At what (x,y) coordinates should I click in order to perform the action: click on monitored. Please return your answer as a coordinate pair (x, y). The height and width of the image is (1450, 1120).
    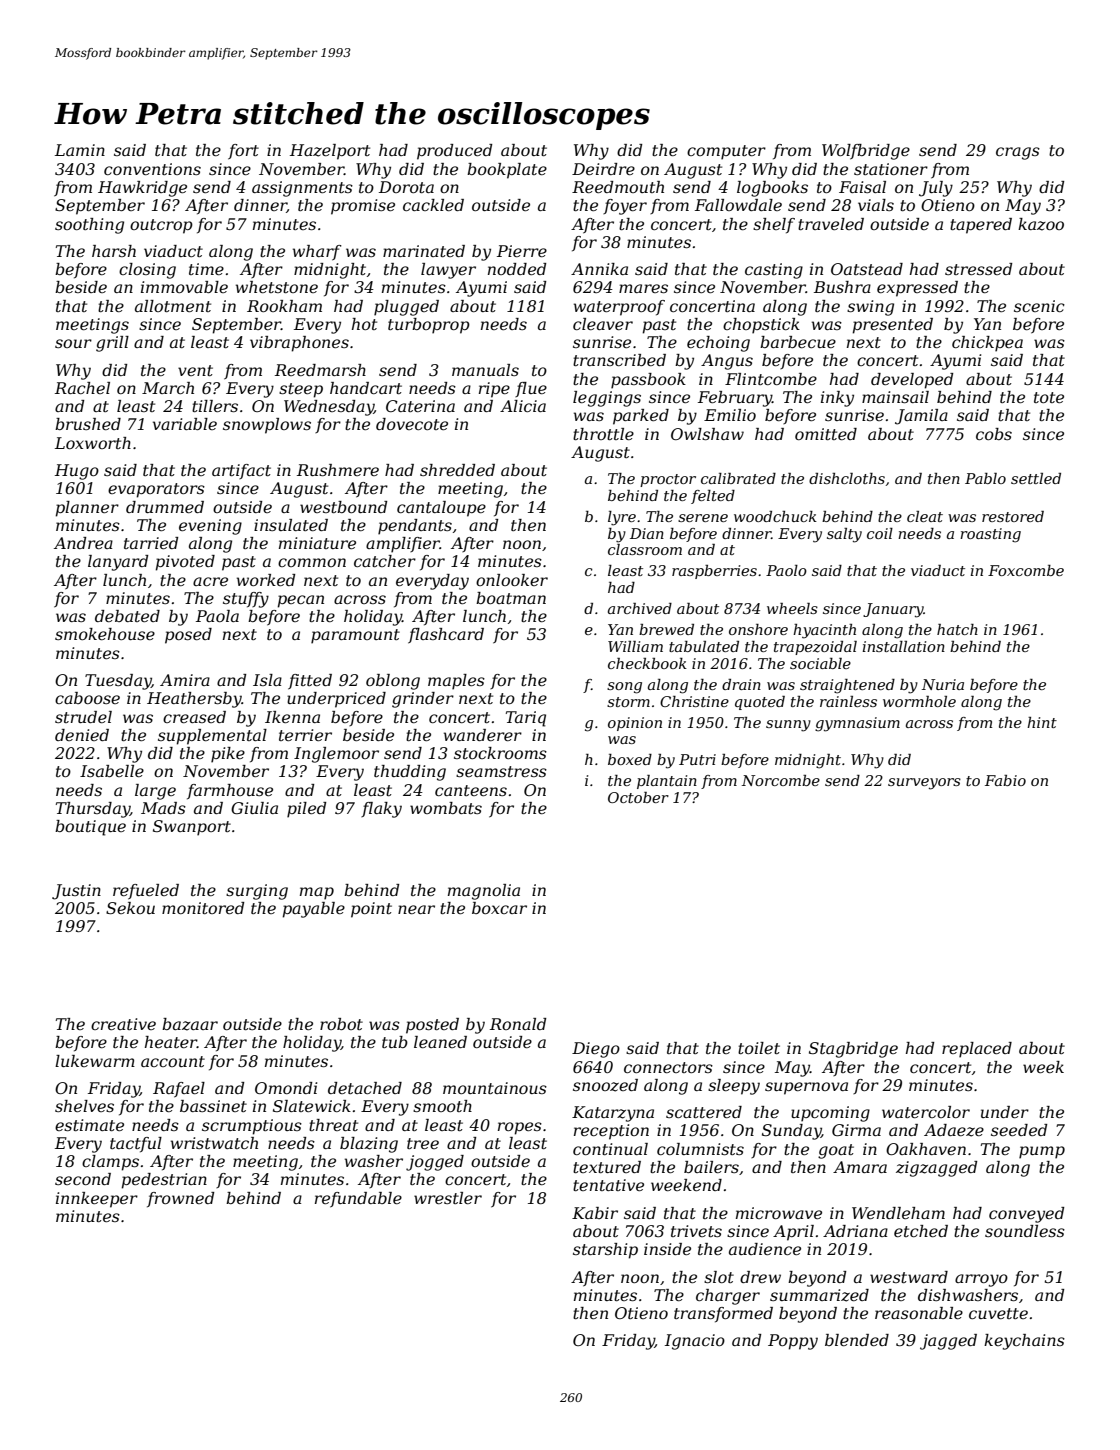
    Looking at the image, I should click on (203, 908).
